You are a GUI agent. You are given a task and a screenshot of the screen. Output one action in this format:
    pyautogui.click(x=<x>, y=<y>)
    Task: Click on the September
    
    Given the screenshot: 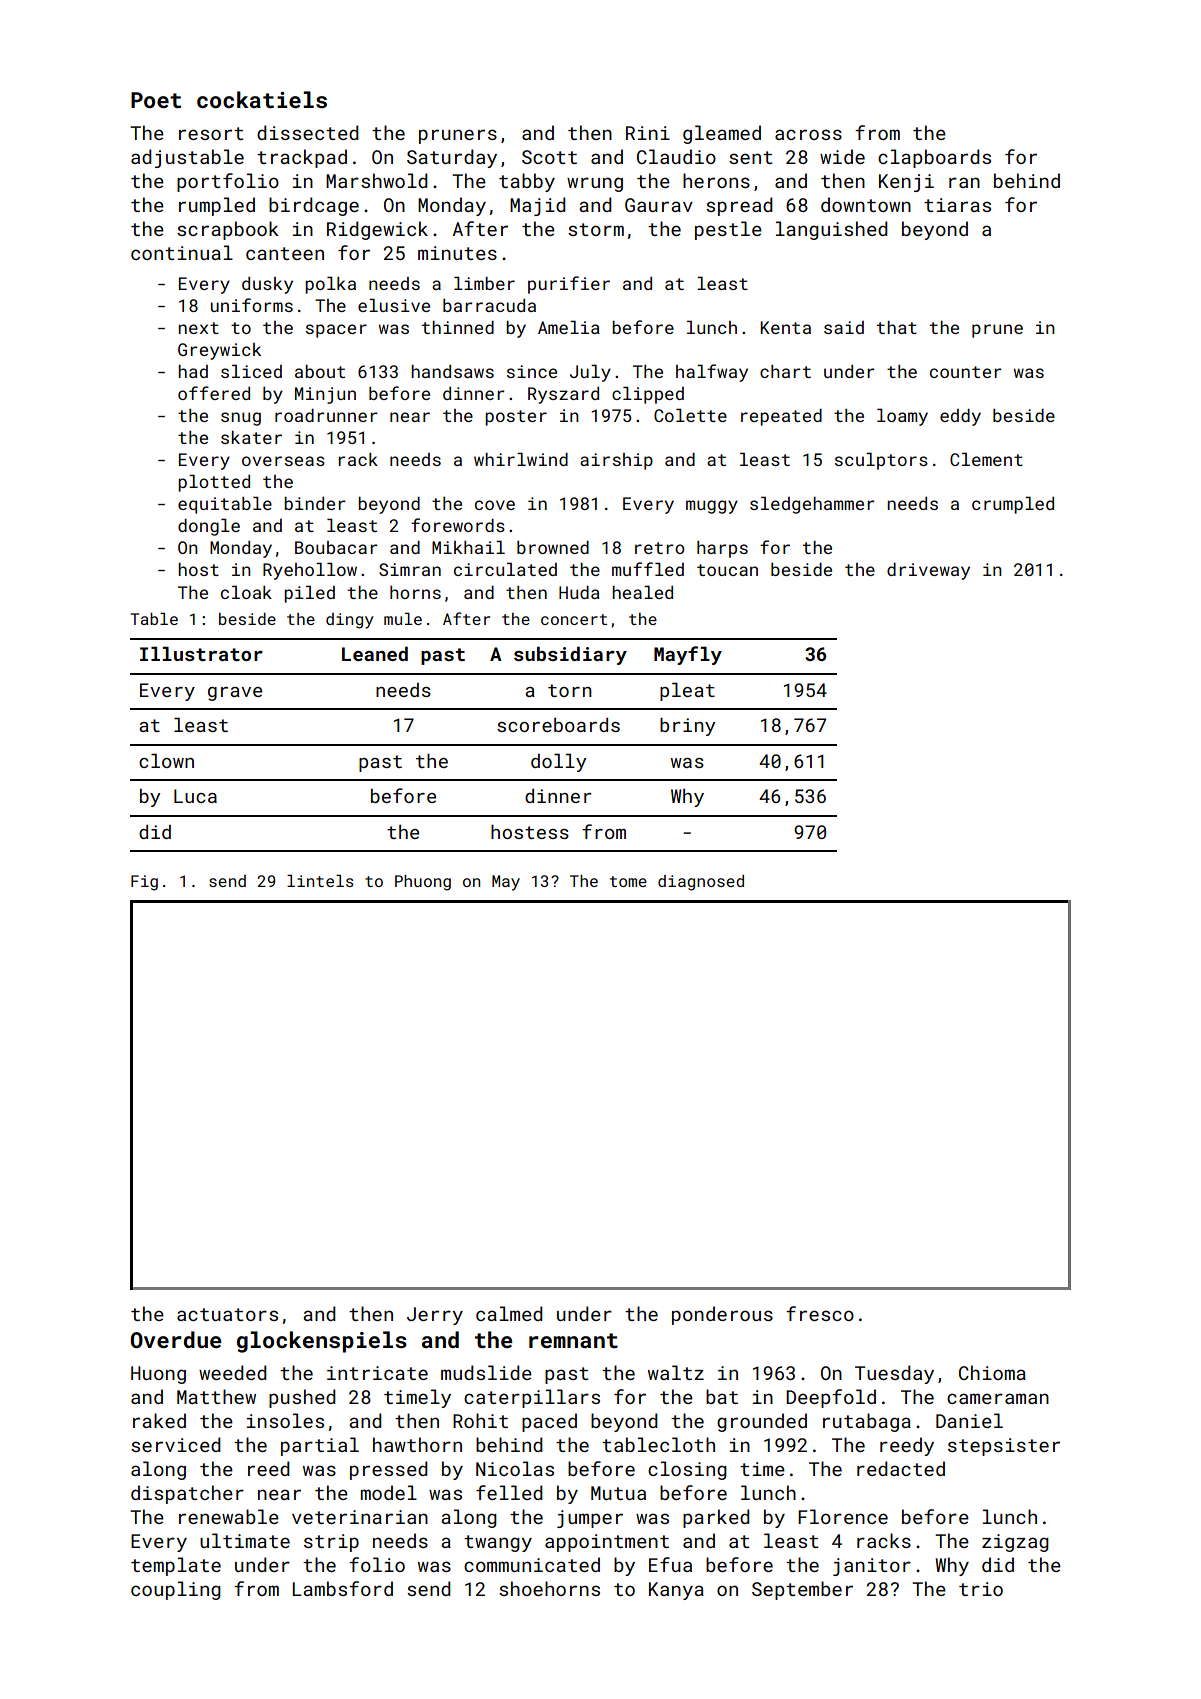 What is the action you would take?
    pyautogui.click(x=802, y=1590)
